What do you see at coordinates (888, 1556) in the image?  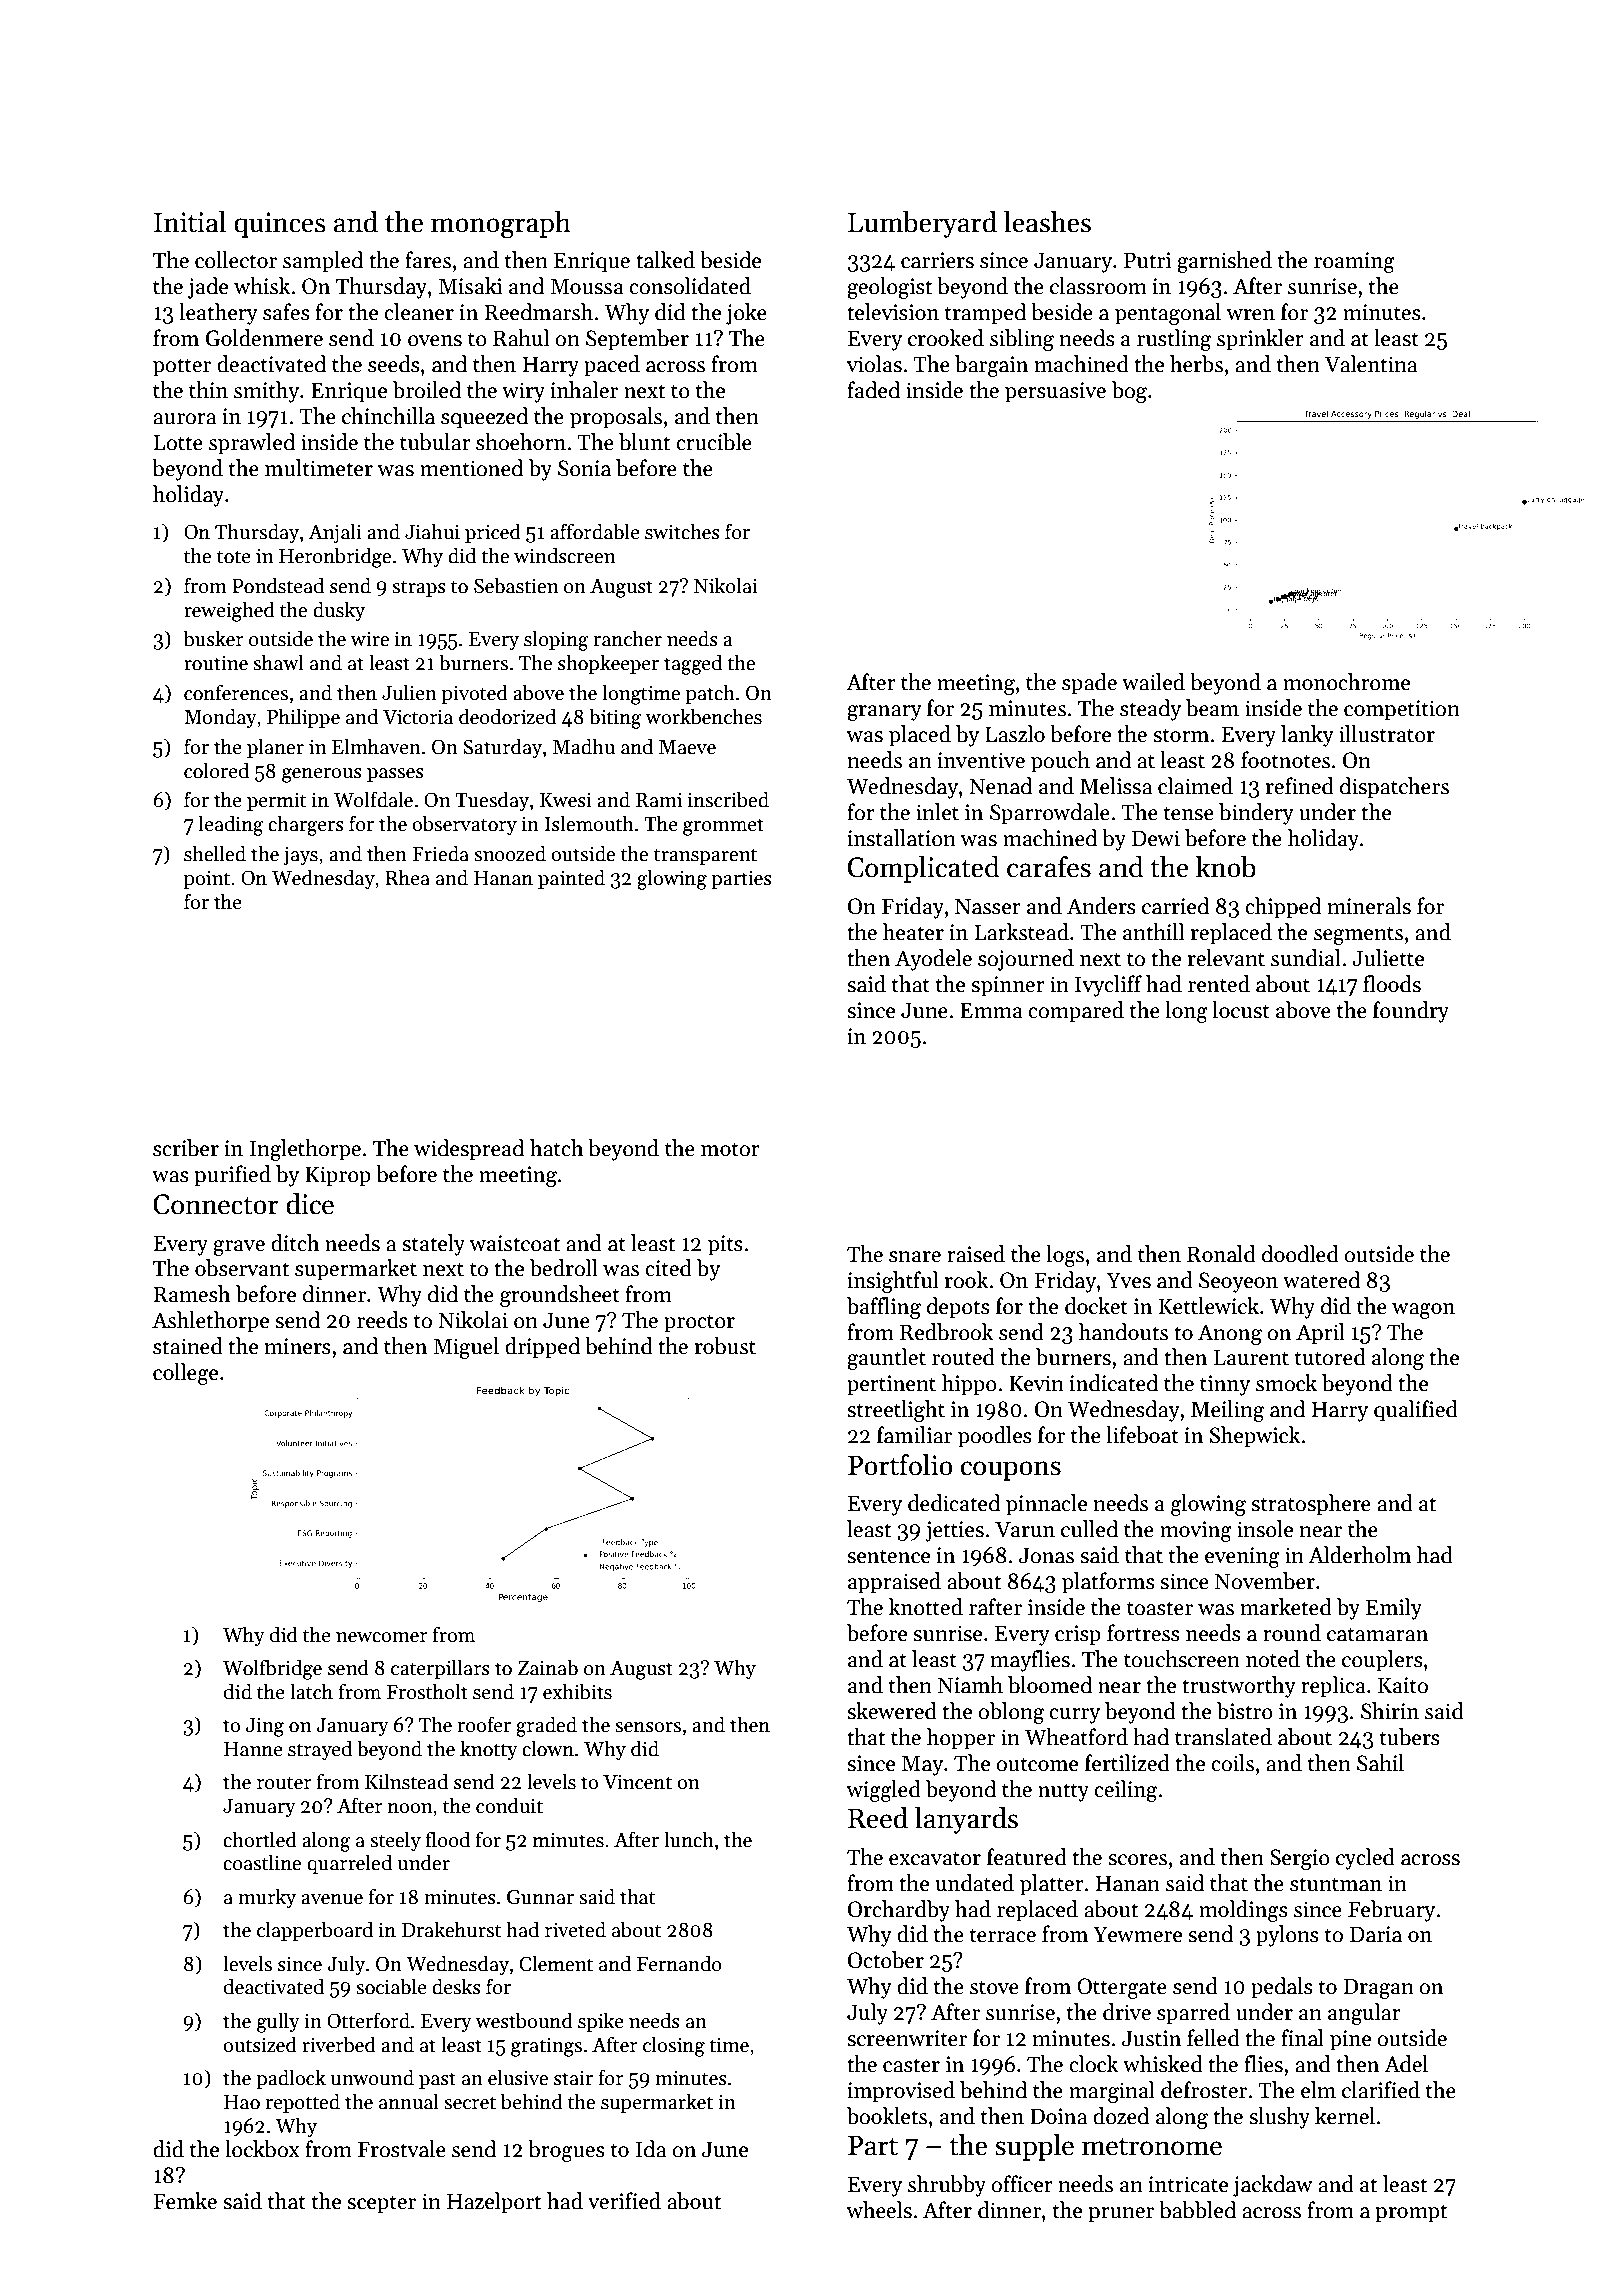 I see `sentence` at bounding box center [888, 1556].
